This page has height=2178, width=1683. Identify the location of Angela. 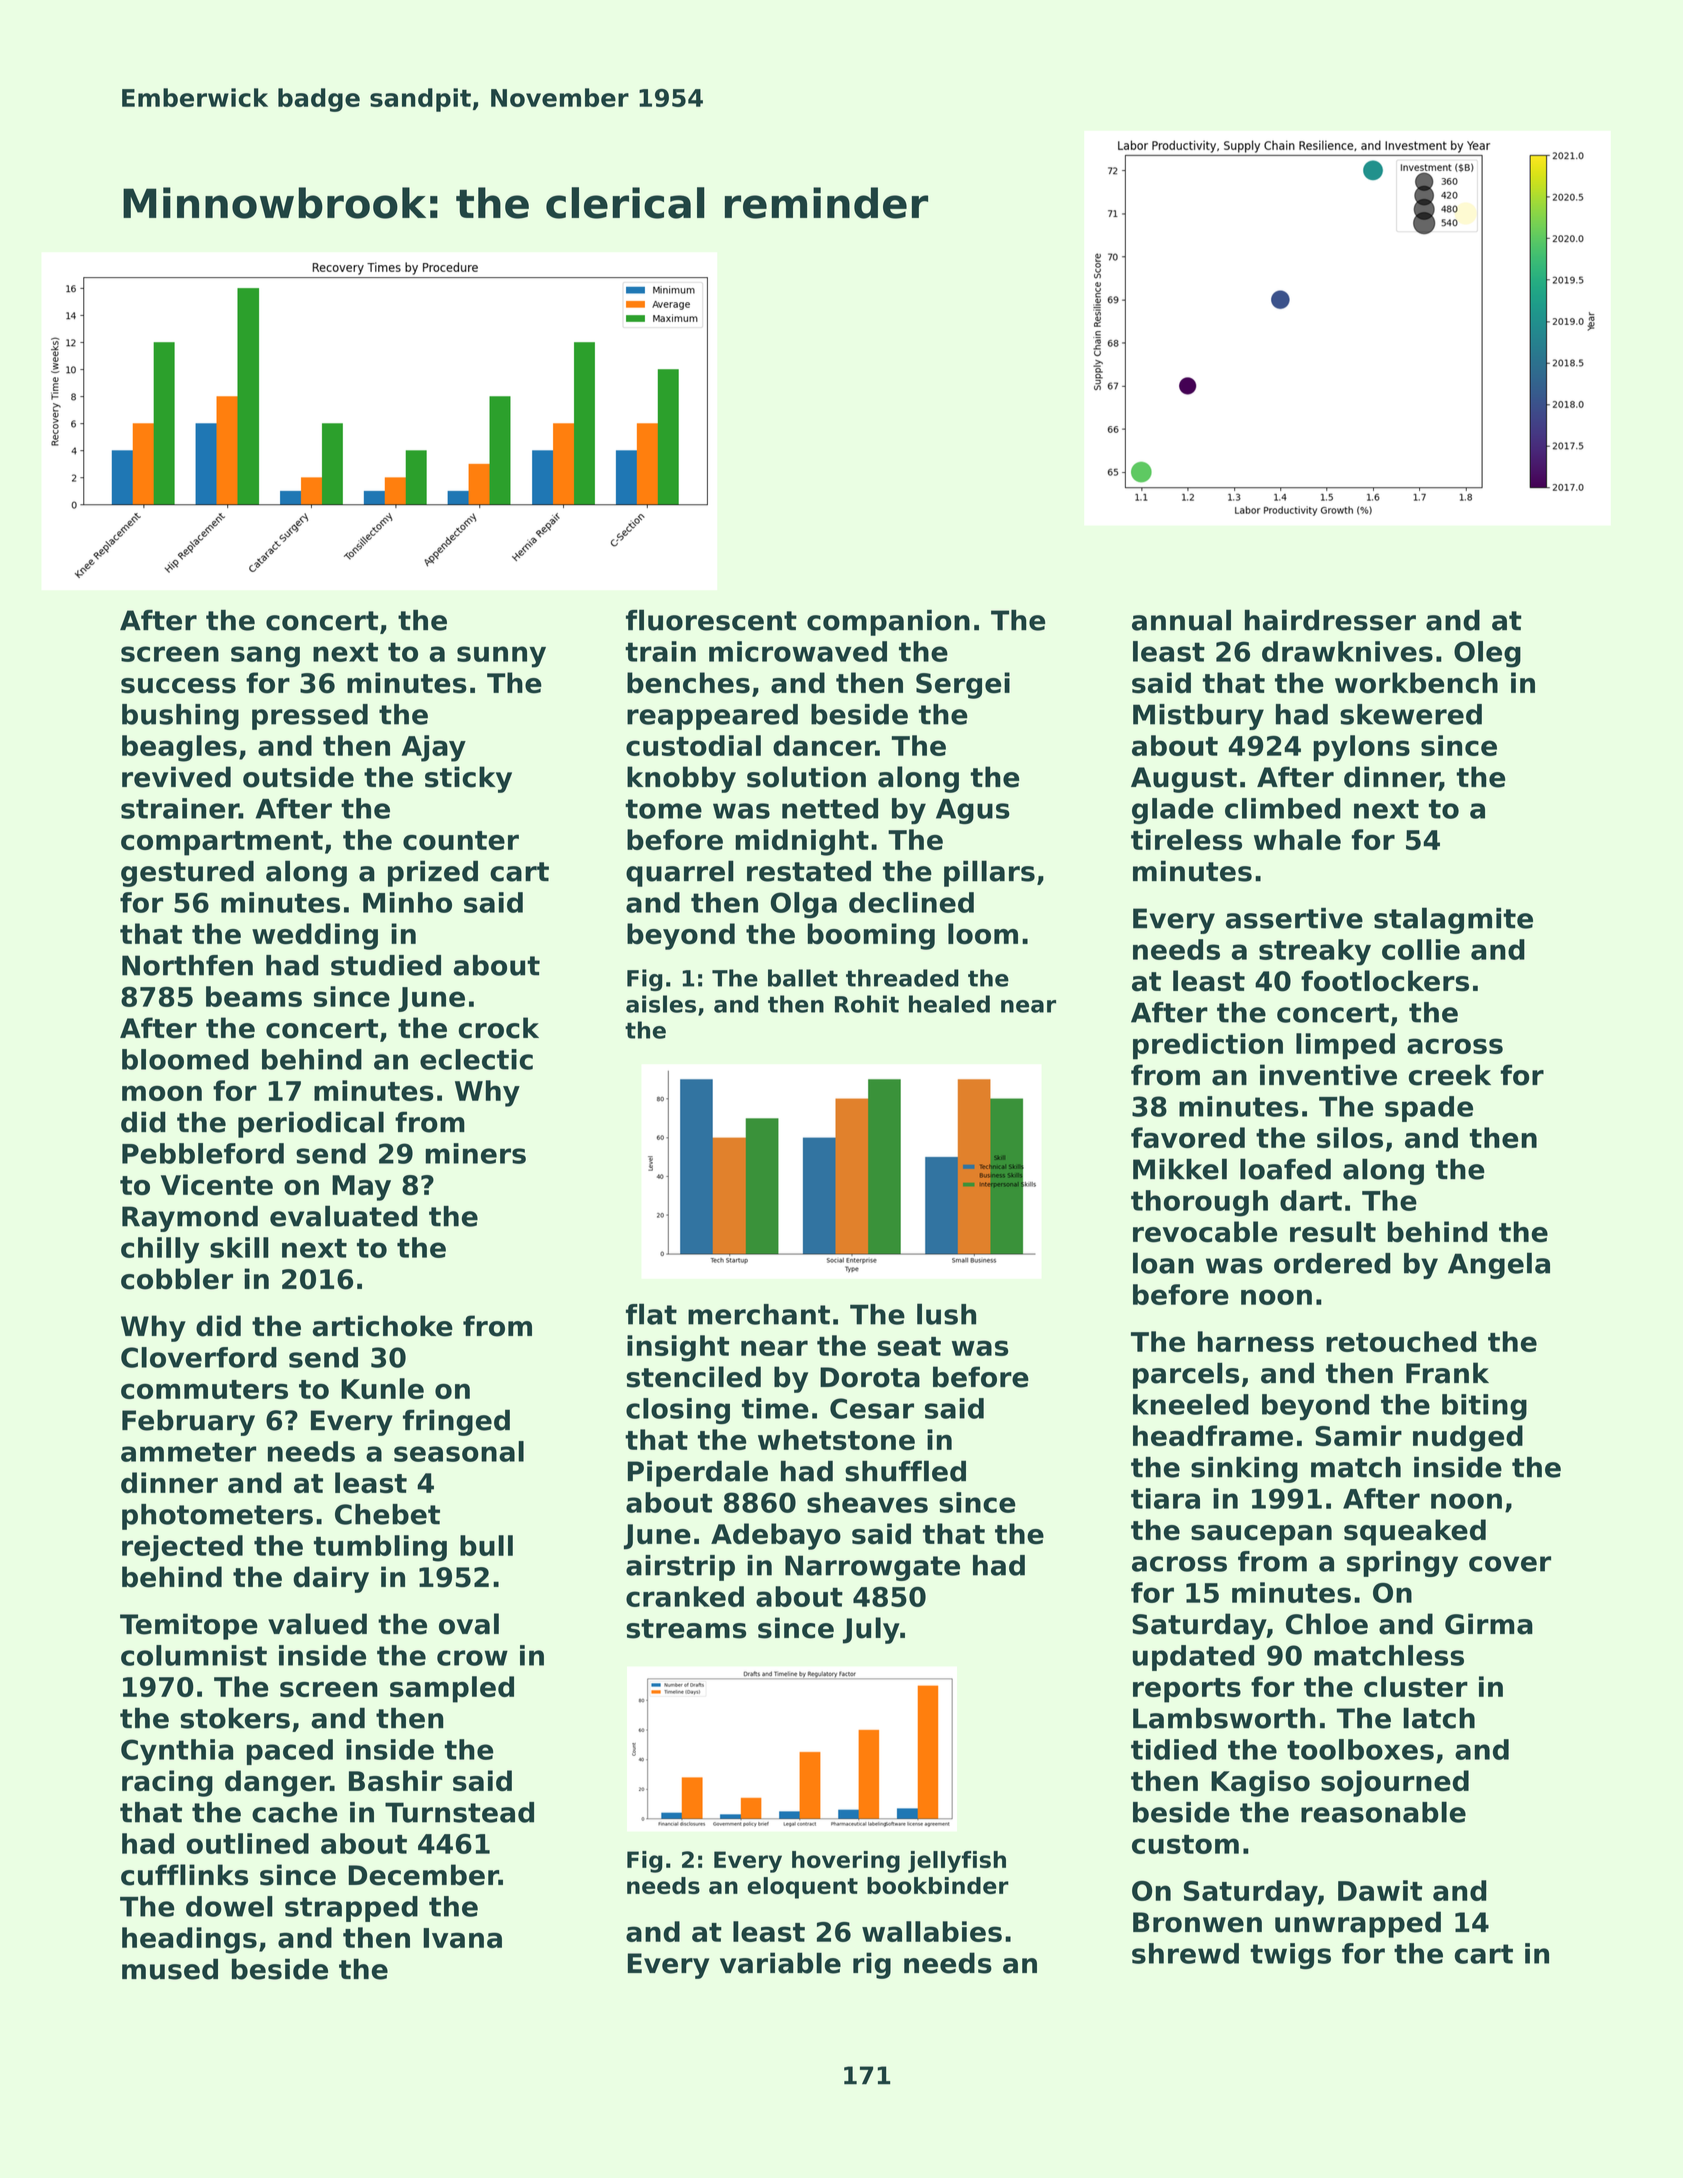
(1499, 1265).
